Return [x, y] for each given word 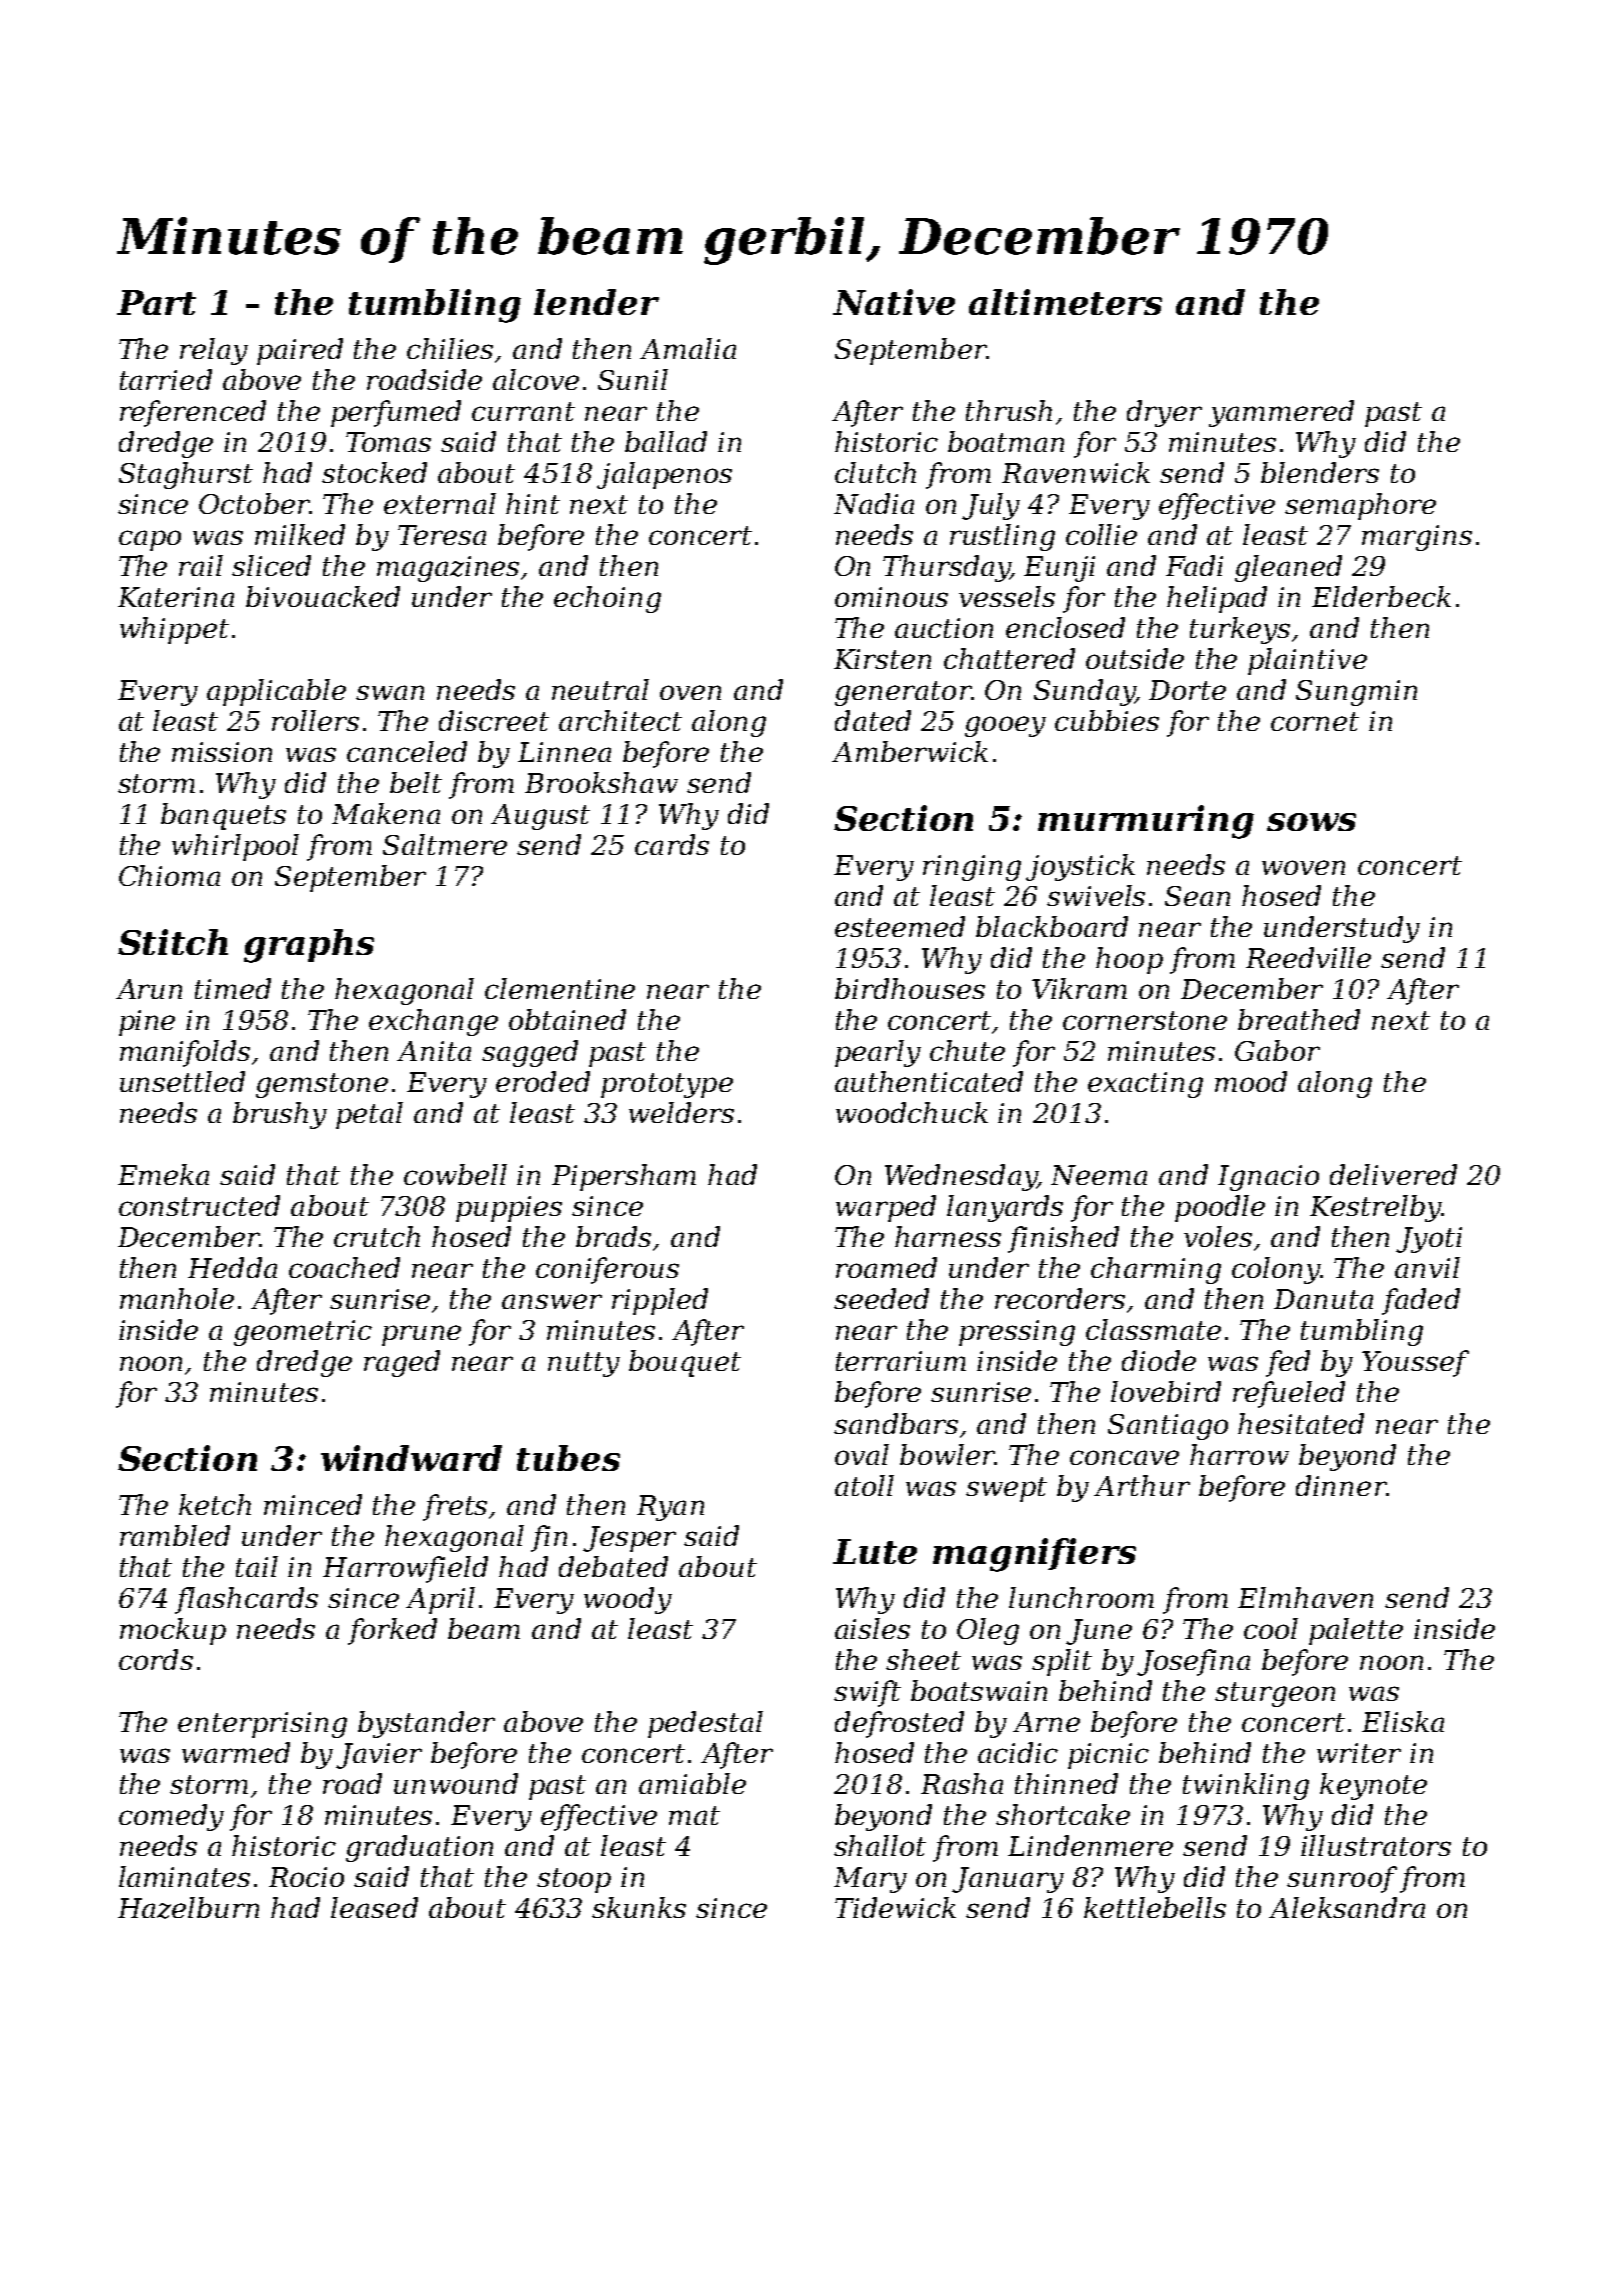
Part [156, 302]
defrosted [899, 1724]
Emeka [163, 1174]
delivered [1393, 1174]
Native [894, 302]
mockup [173, 1631]
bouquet [685, 1363]
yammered [1281, 413]
